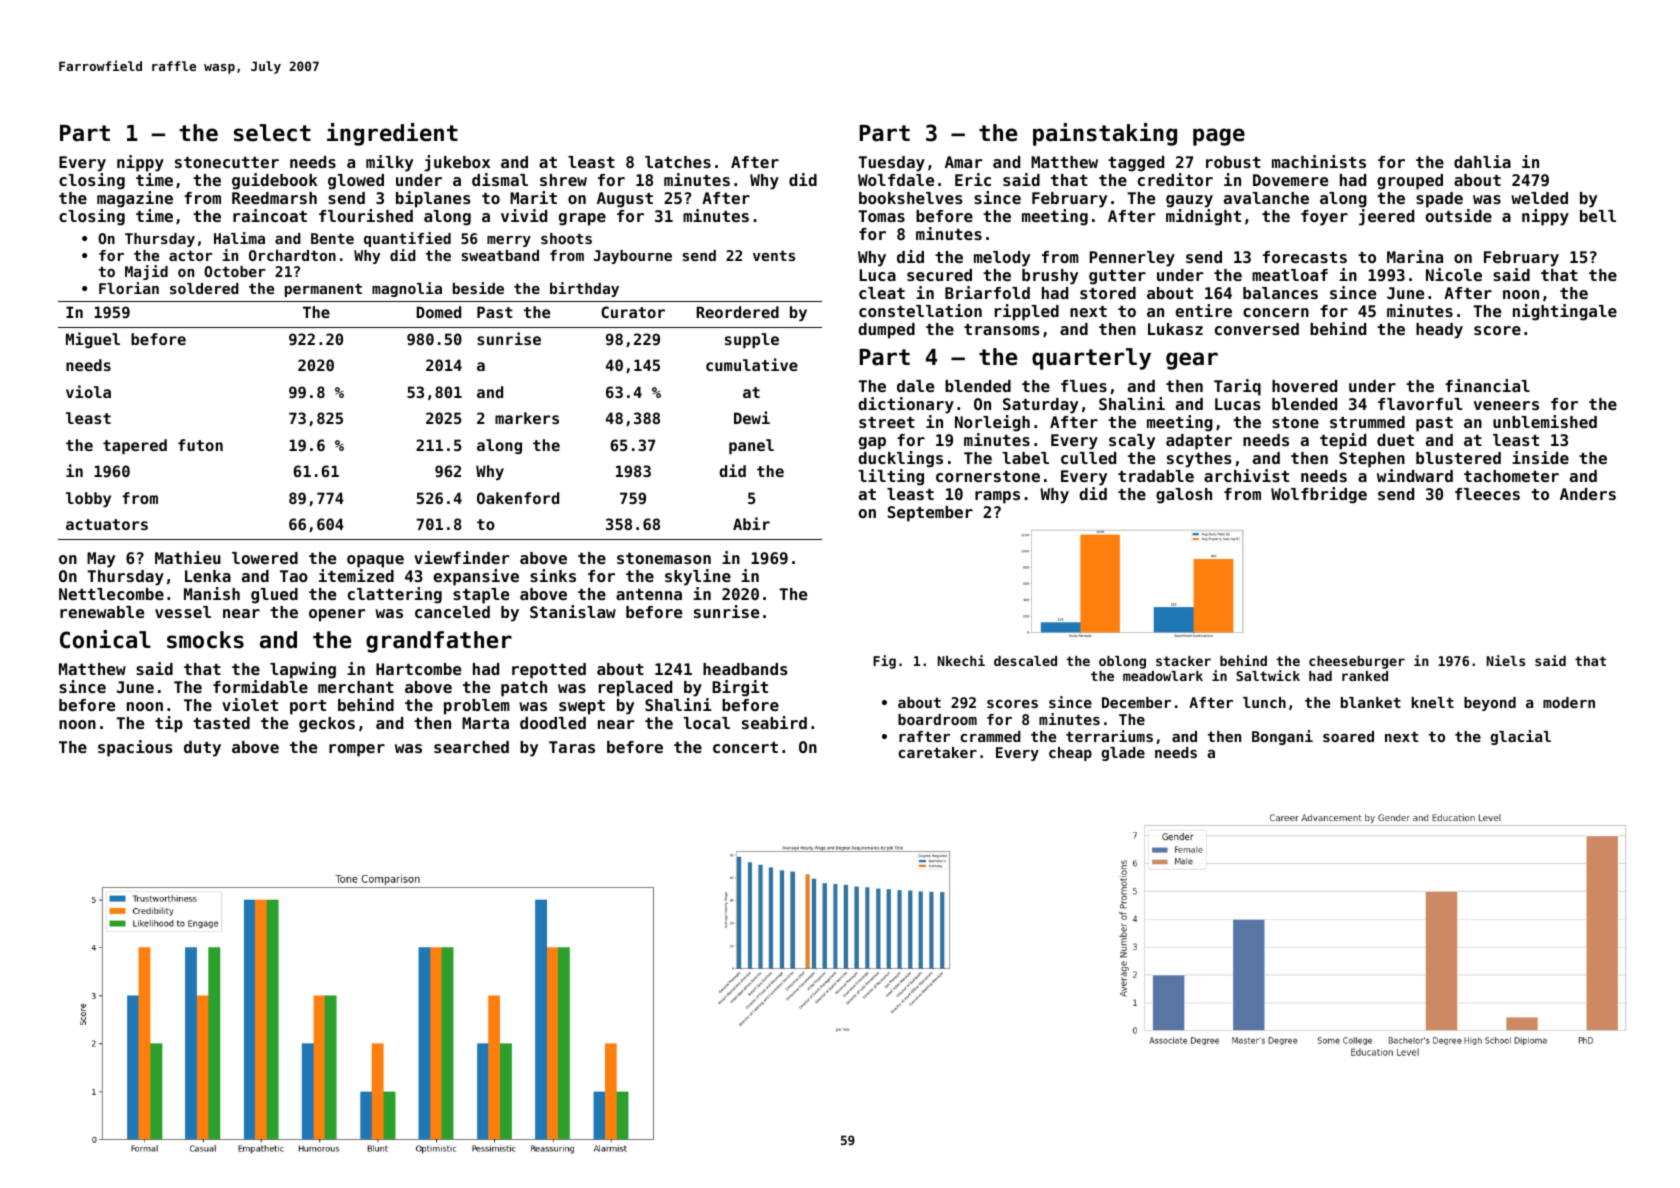  Describe the element at coordinates (1025, 661) in the page. I see `descaled` at that location.
